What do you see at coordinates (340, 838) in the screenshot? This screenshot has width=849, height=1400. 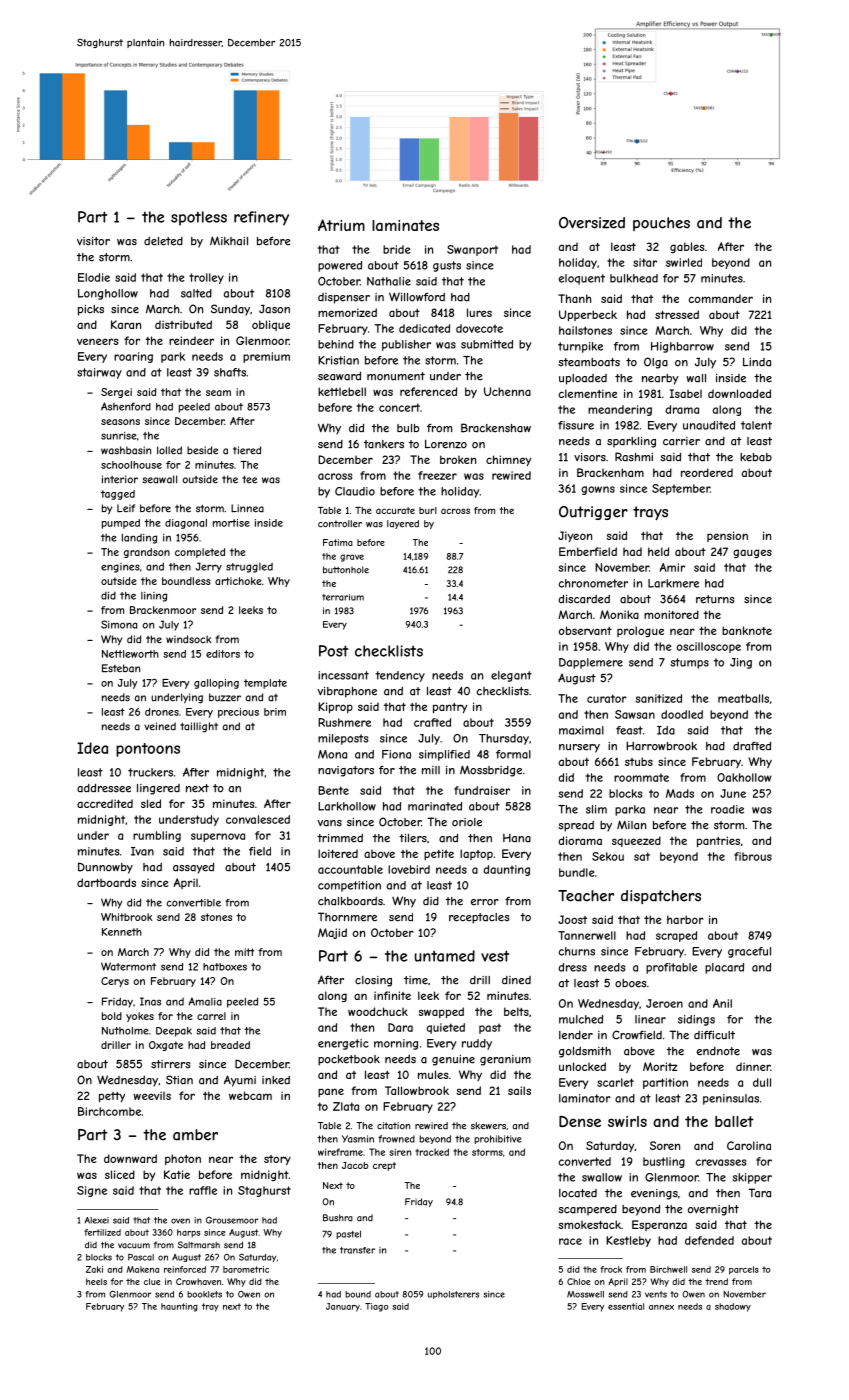 I see `trimmed` at bounding box center [340, 838].
